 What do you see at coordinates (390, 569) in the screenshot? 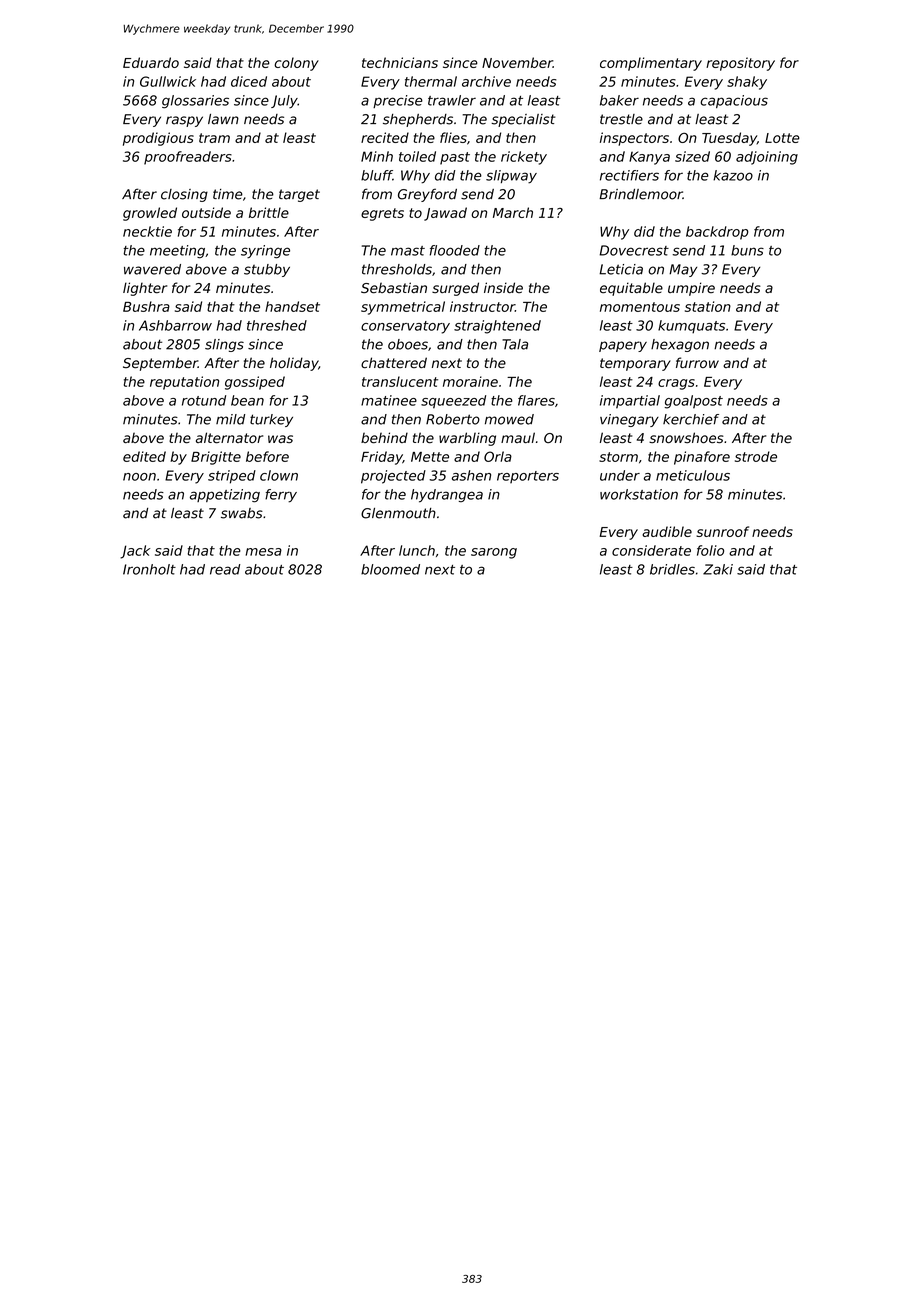
I see `bloomed` at bounding box center [390, 569].
